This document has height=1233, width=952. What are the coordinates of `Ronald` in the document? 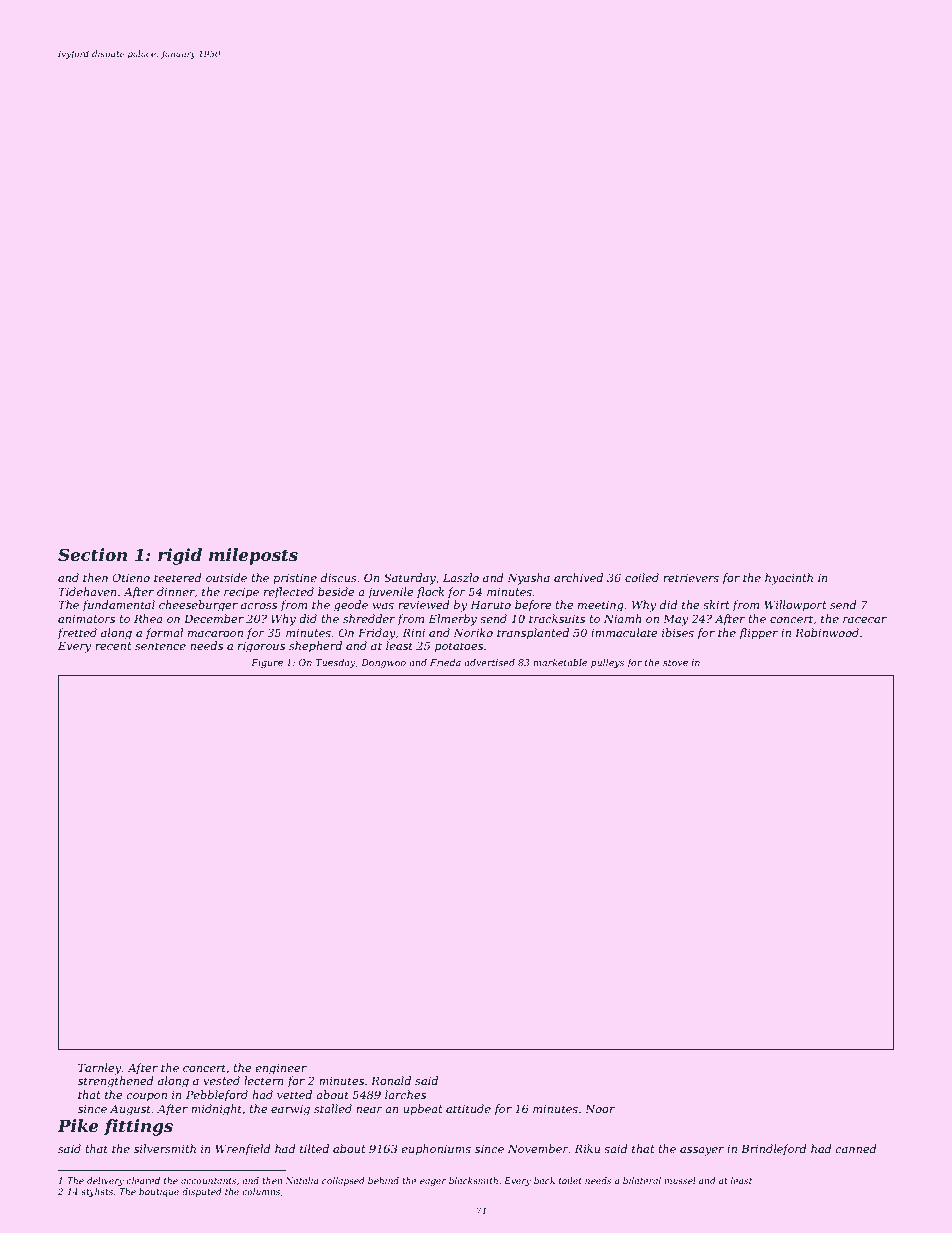 It's located at (391, 1080).
